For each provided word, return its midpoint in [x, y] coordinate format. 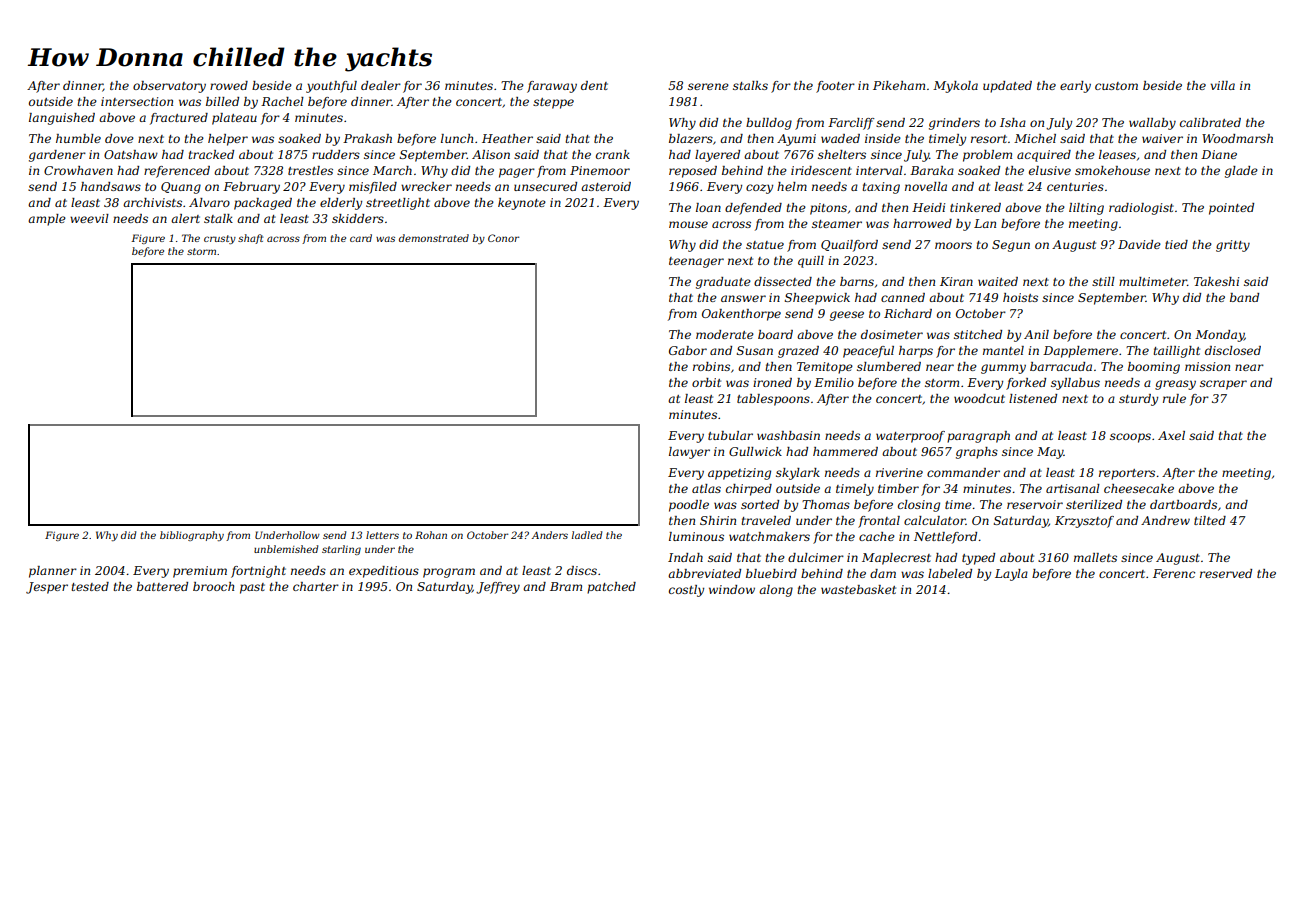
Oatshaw [131, 154]
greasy [1175, 385]
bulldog [769, 124]
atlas [706, 488]
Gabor [688, 350]
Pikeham [899, 85]
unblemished [286, 549]
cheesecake [1139, 488]
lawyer [689, 453]
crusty [220, 239]
